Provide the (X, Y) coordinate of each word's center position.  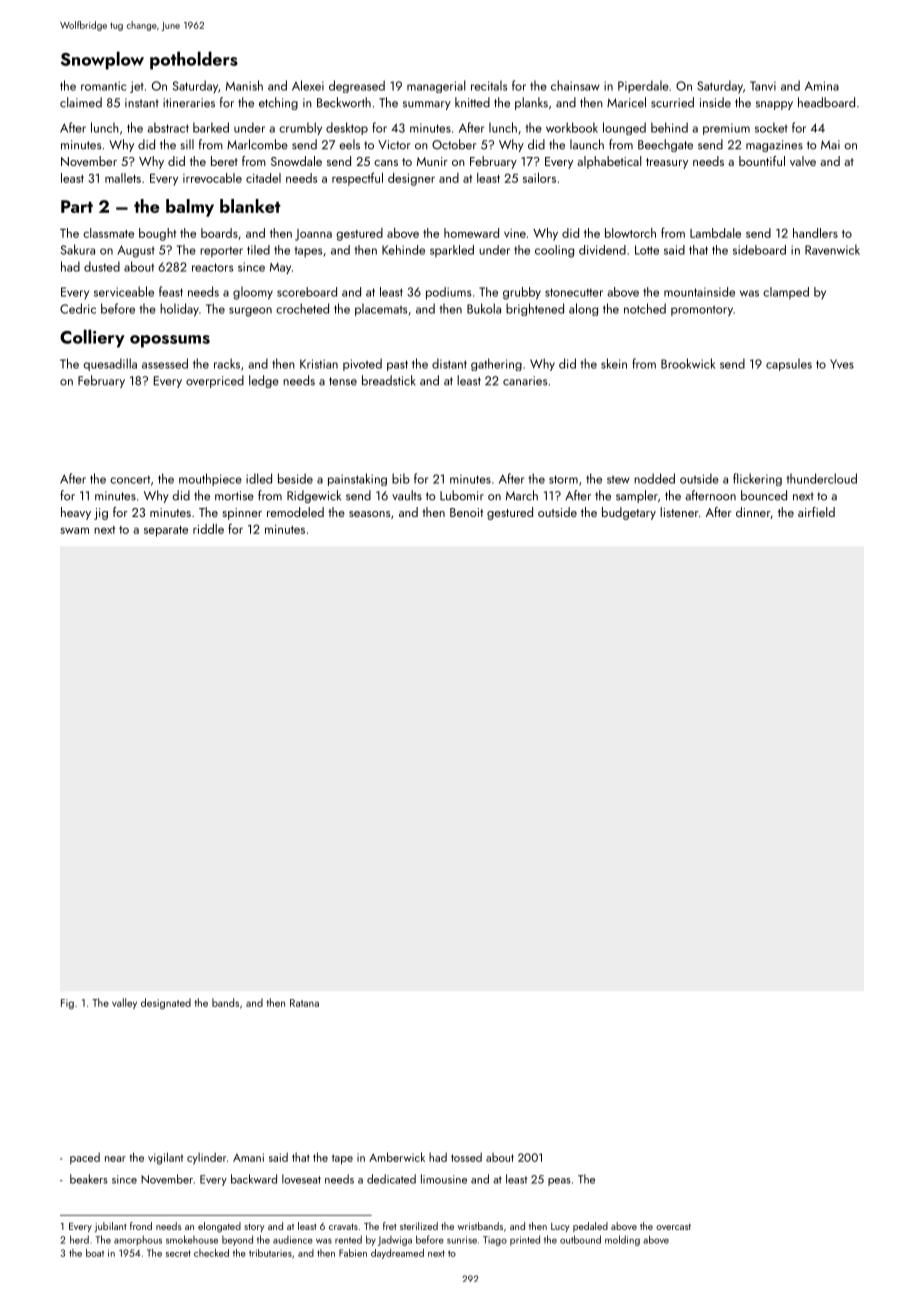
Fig (67, 1004)
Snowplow (102, 60)
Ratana (304, 1003)
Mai (830, 145)
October (454, 144)
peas (559, 1182)
